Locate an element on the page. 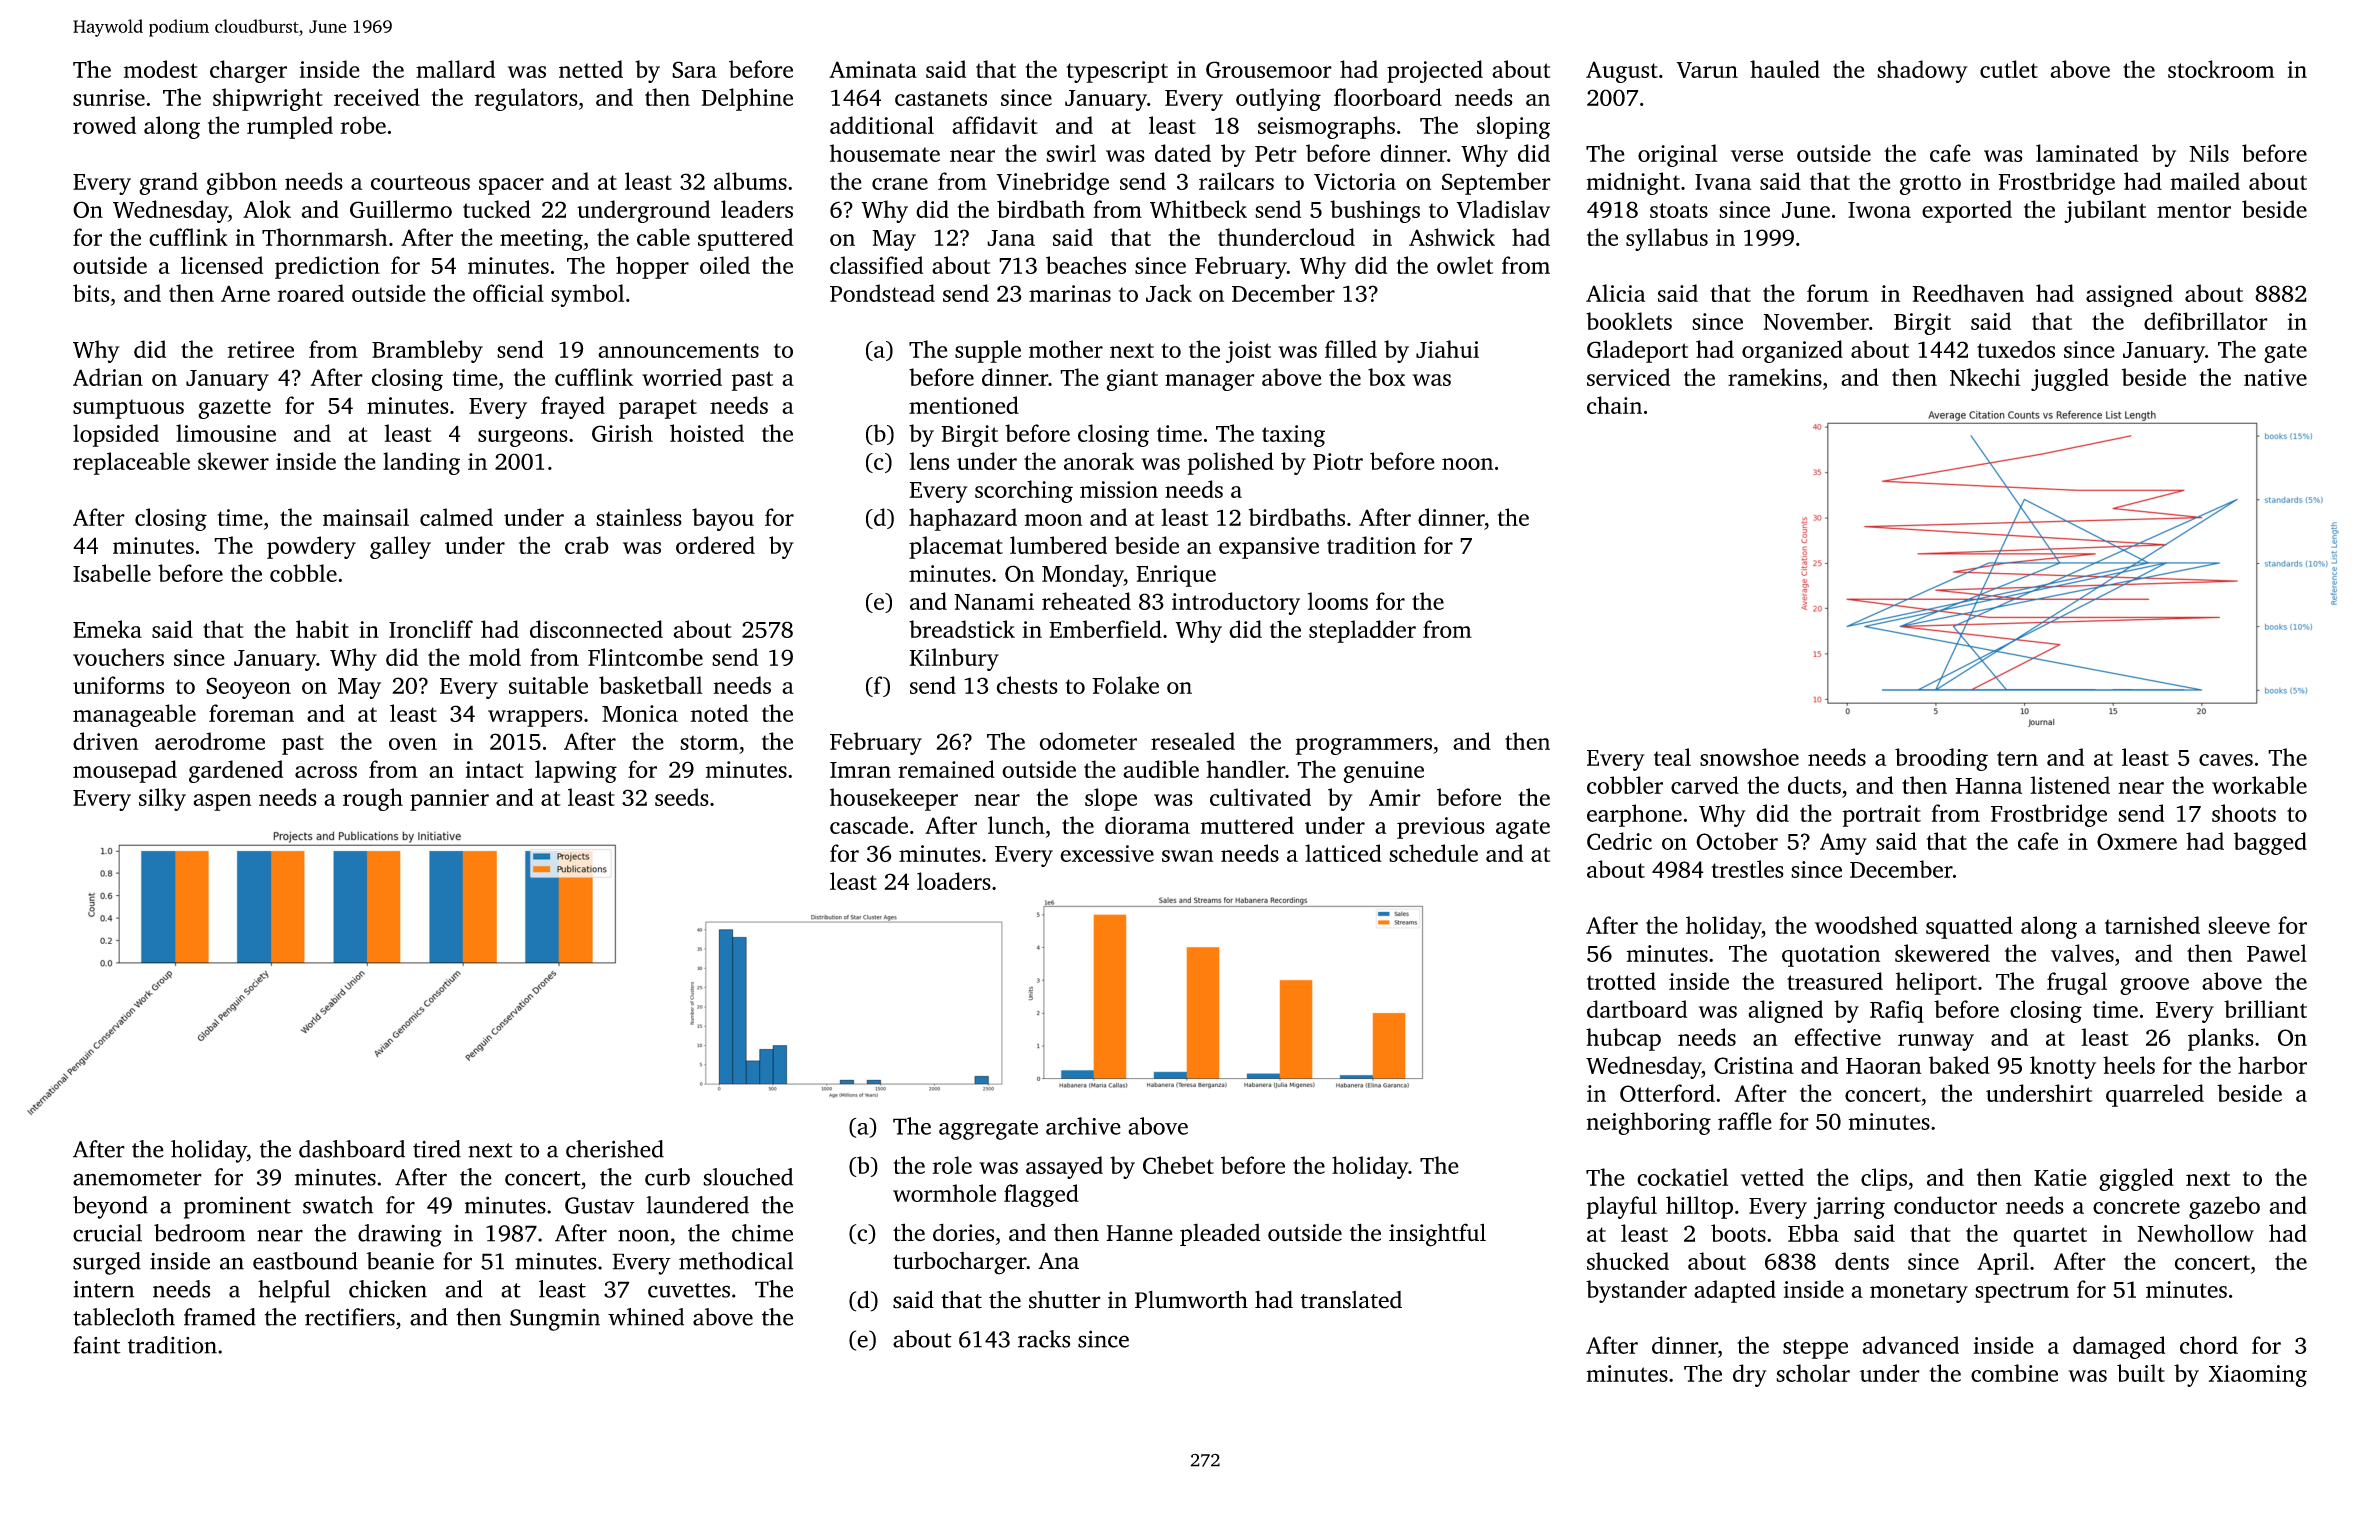 The height and width of the document is (1540, 2380). native is located at coordinates (2275, 377).
